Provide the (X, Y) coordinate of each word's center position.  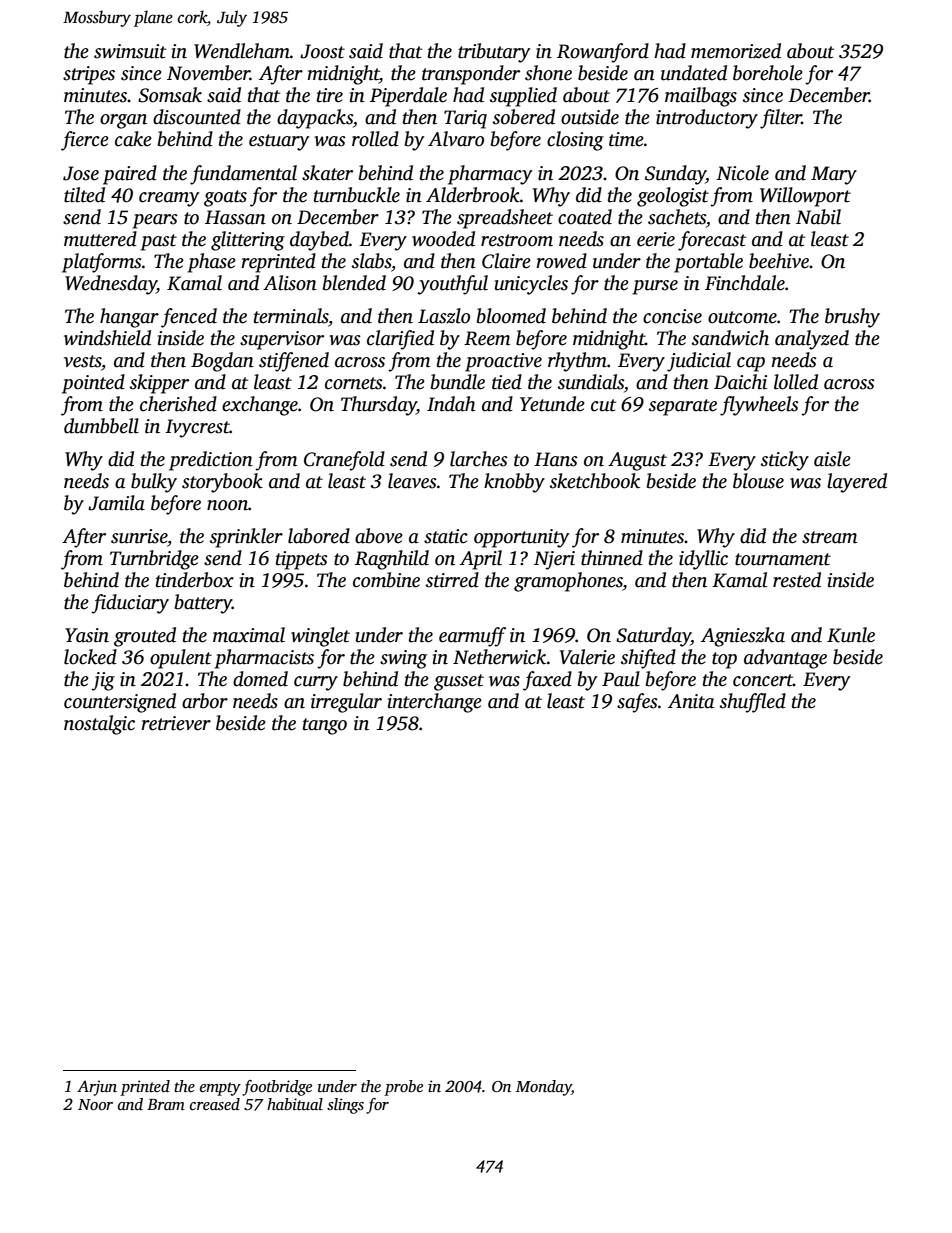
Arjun (97, 1088)
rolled (375, 139)
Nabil (818, 217)
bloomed (511, 316)
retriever (176, 723)
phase (211, 263)
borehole (768, 73)
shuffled (753, 703)
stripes (89, 75)
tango (325, 726)
